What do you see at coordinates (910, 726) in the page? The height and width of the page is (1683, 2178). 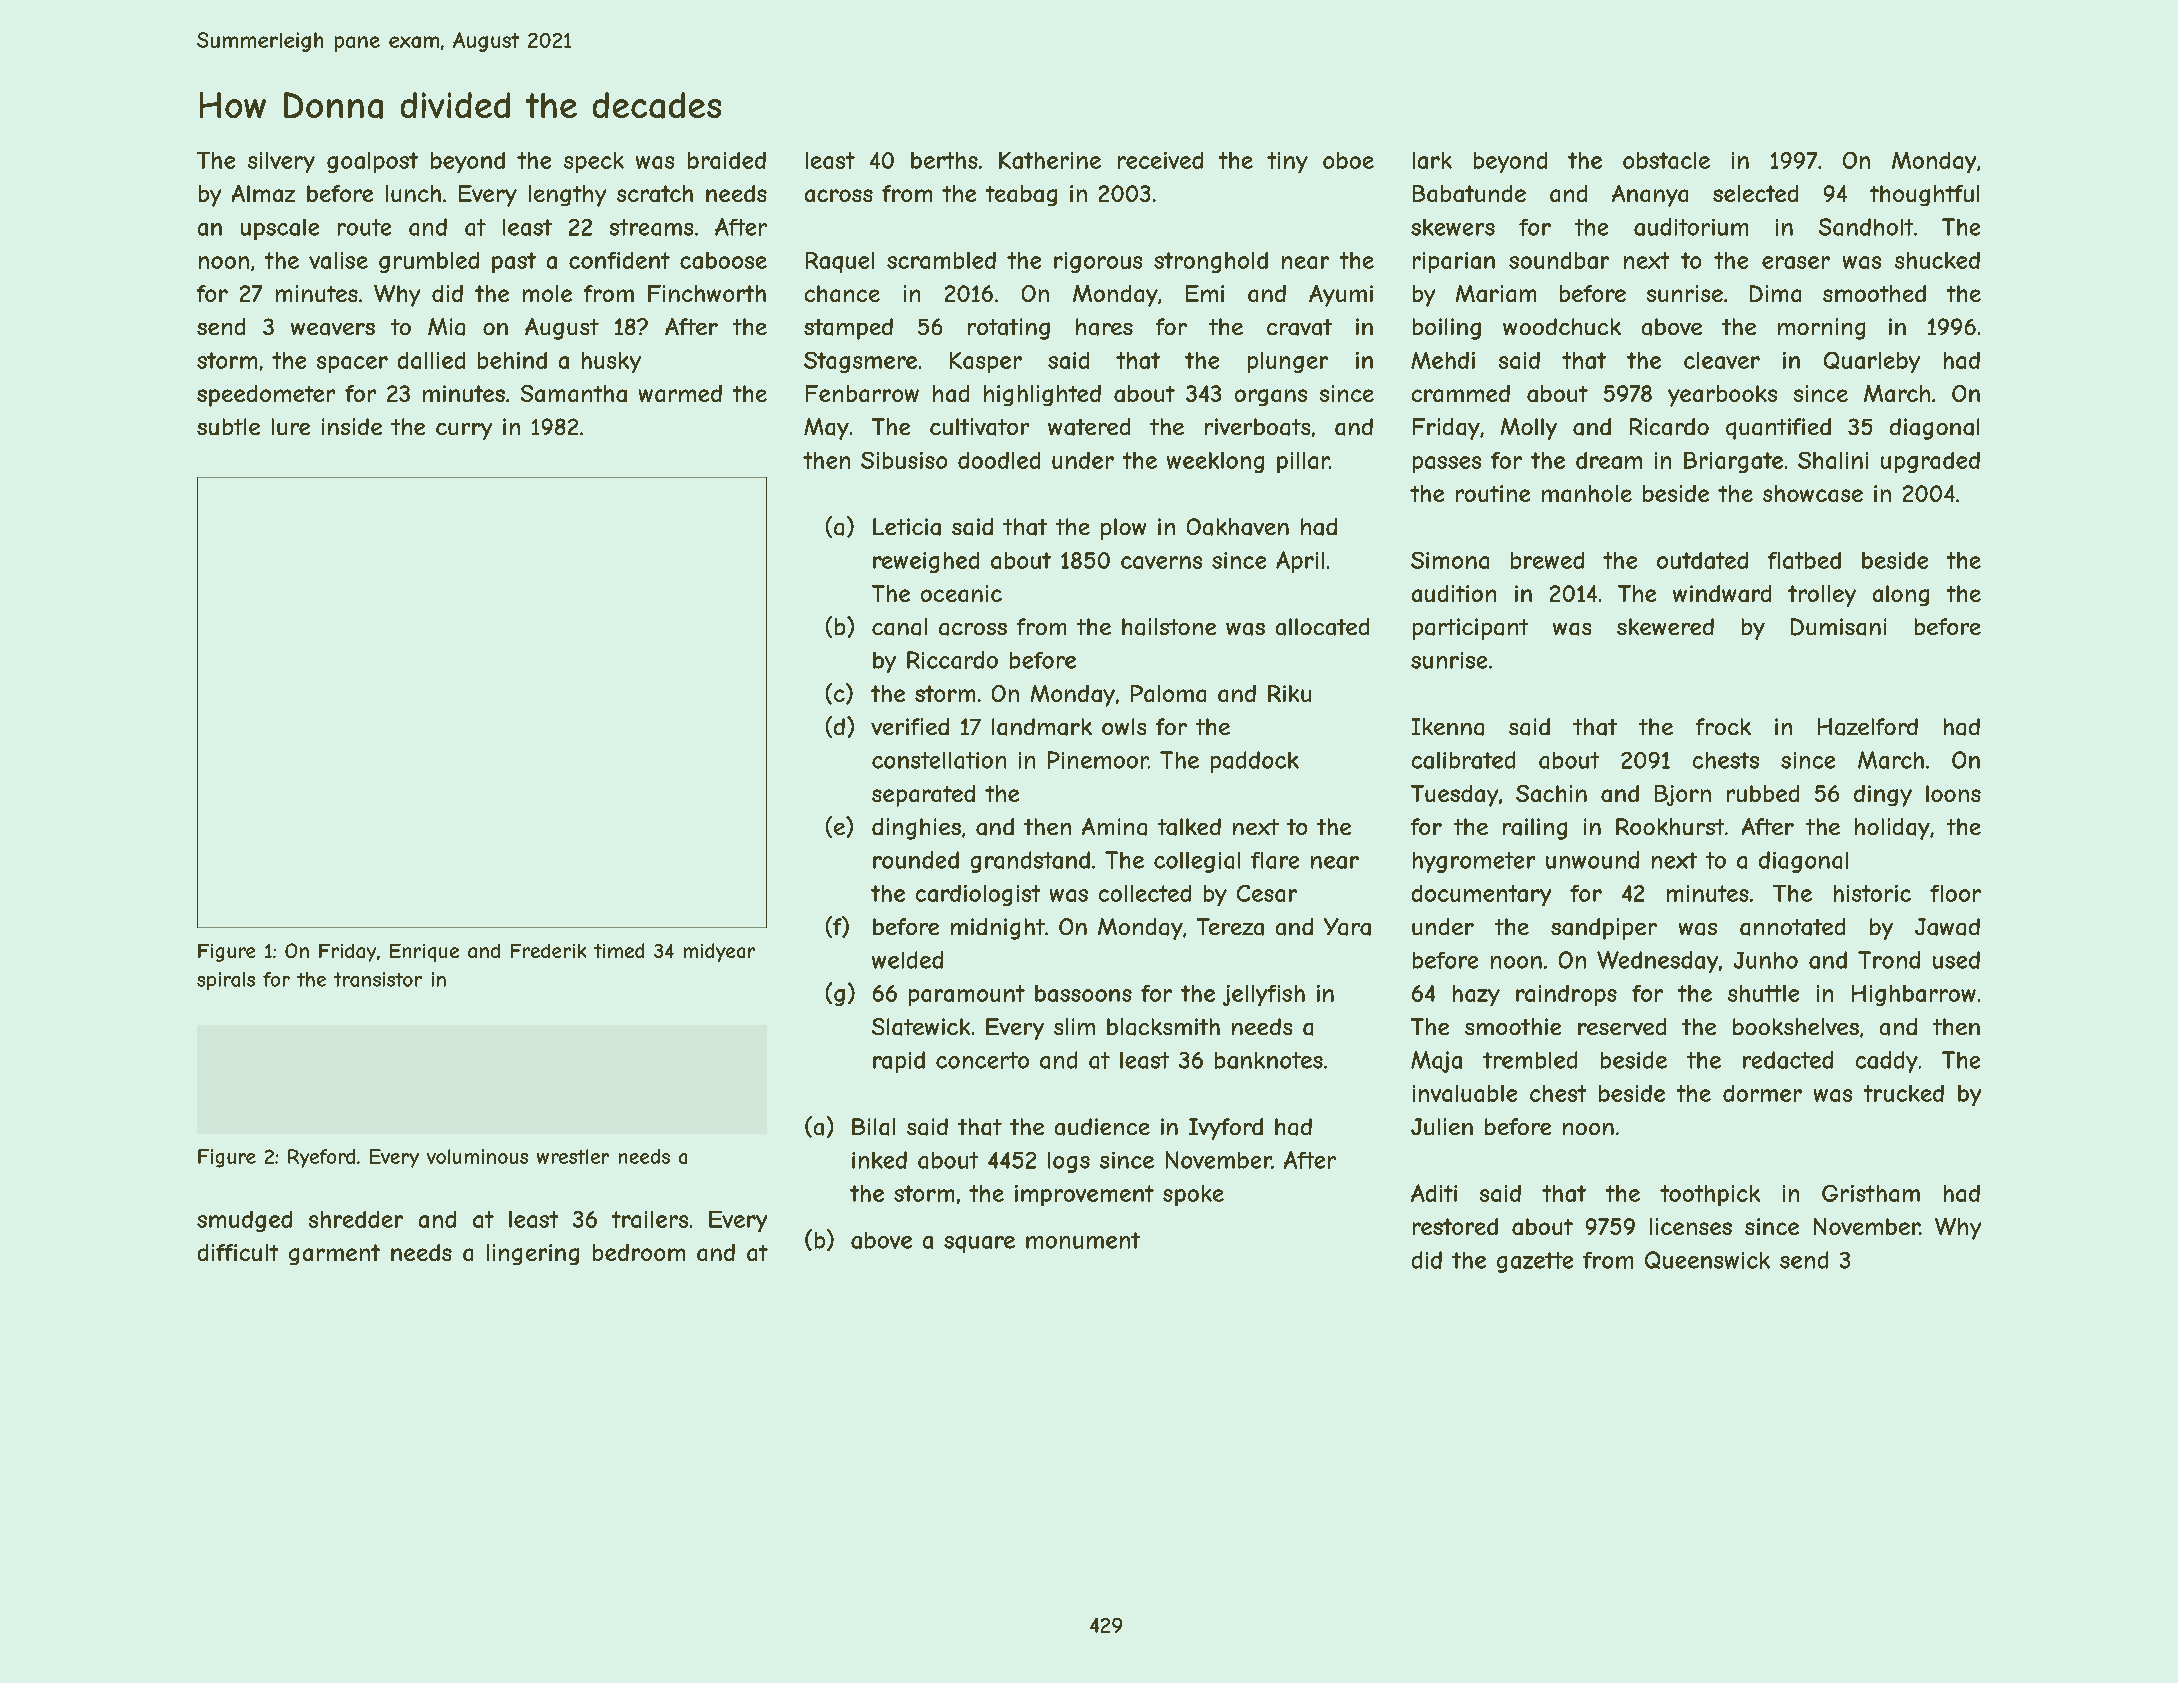 I see `verified` at bounding box center [910, 726].
